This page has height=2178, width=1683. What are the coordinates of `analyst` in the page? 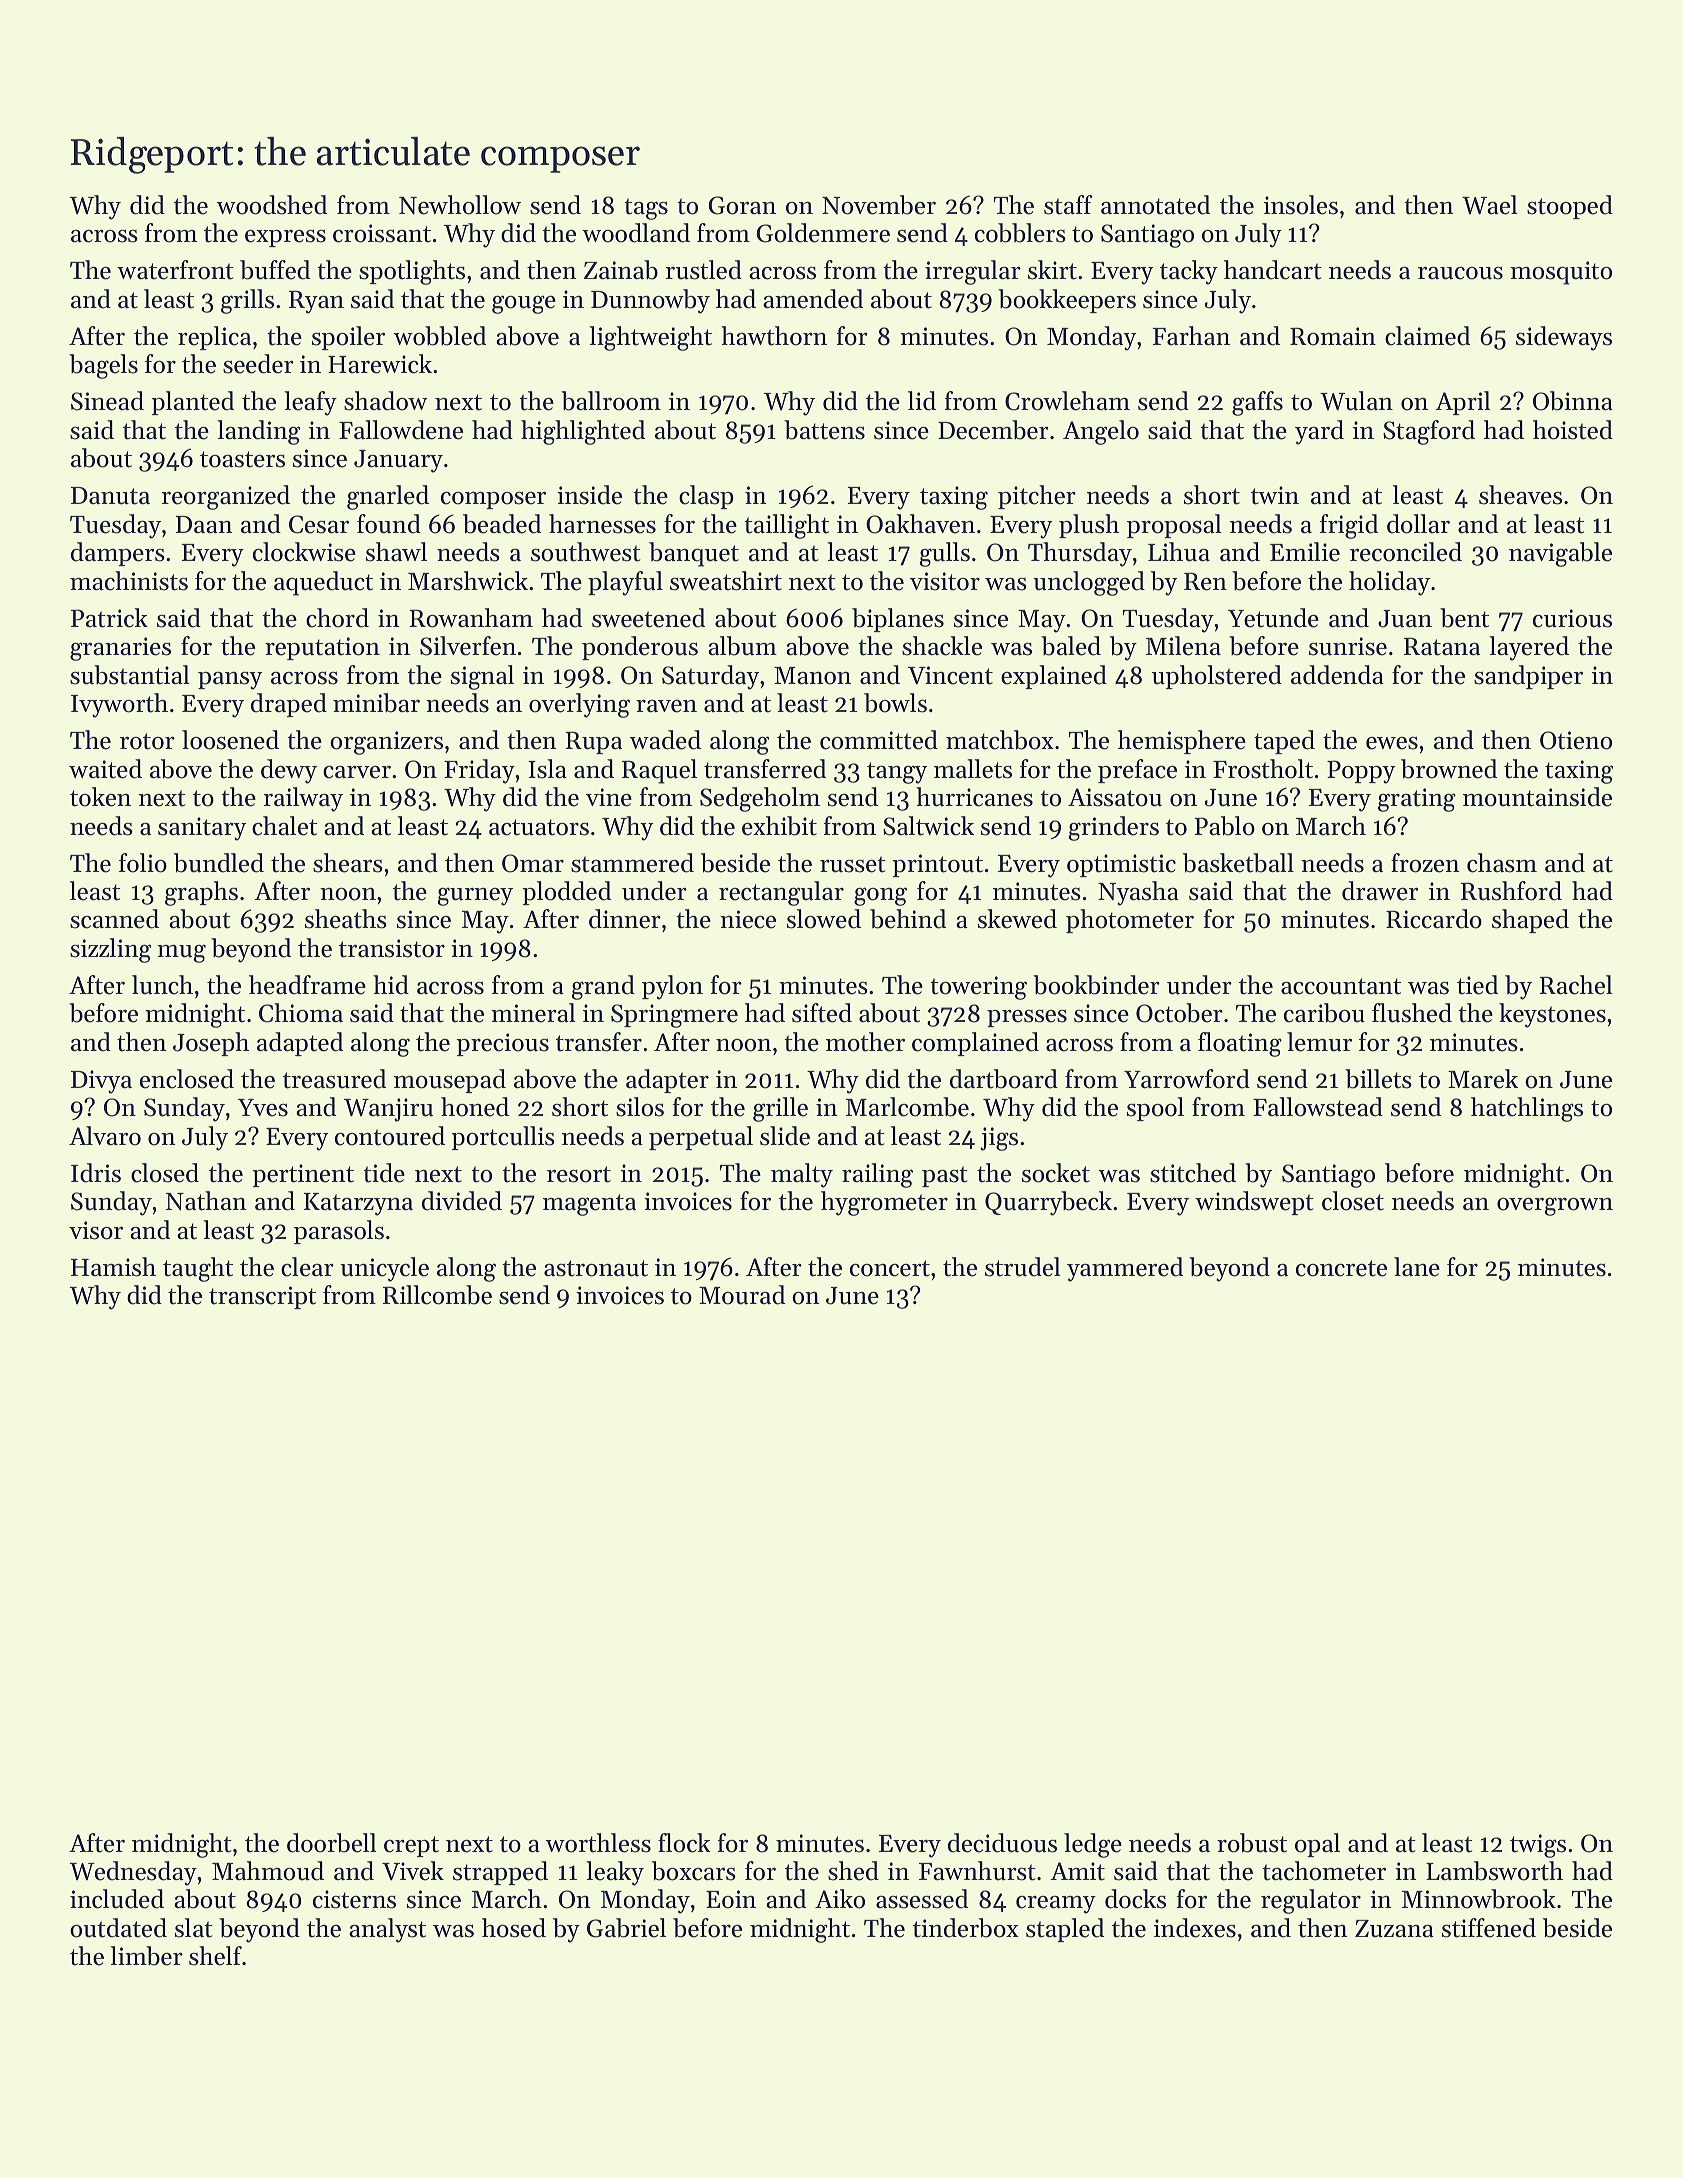 It's located at (387, 1930).
